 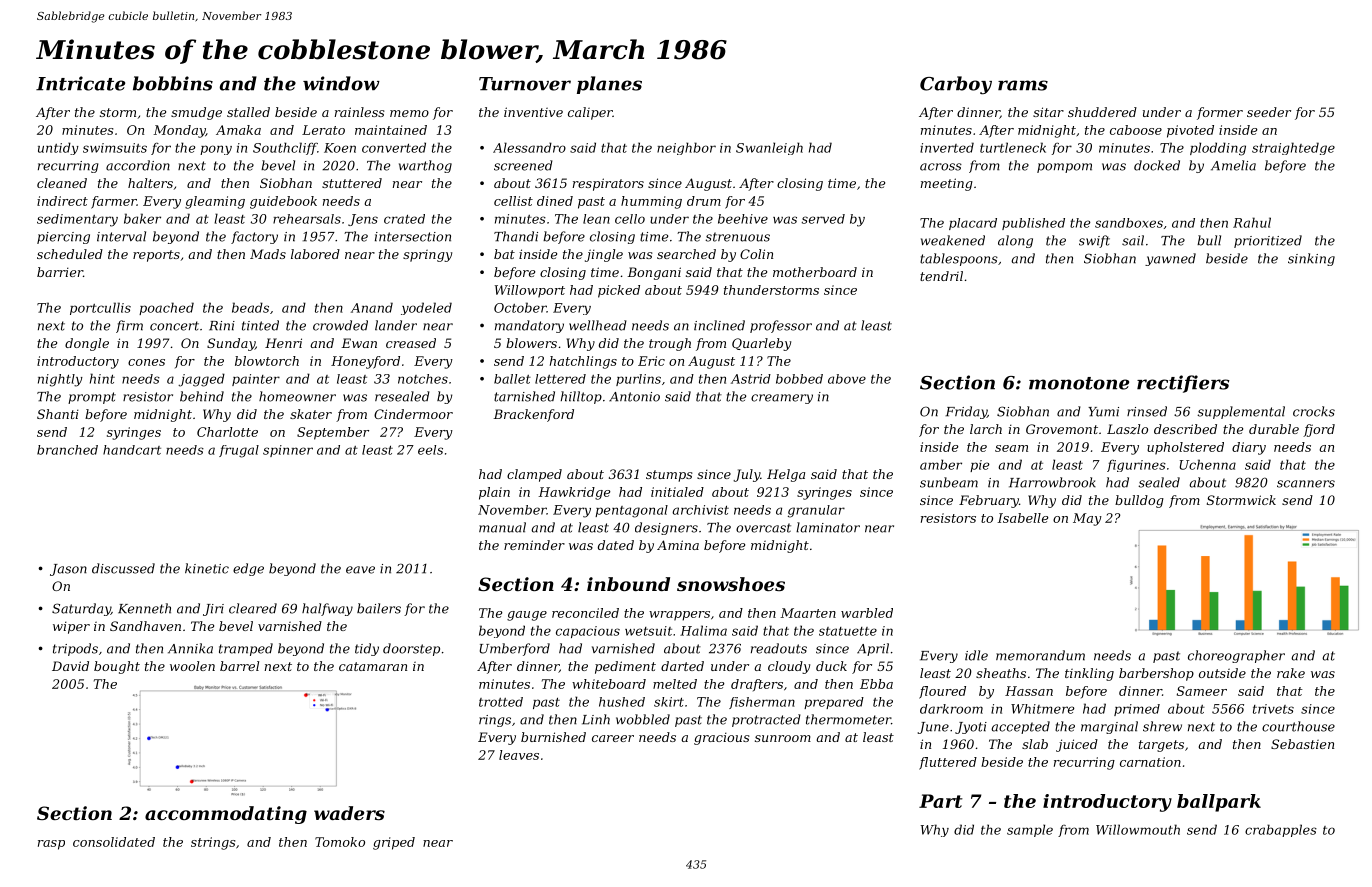 I want to click on docked, so click(x=1157, y=165).
